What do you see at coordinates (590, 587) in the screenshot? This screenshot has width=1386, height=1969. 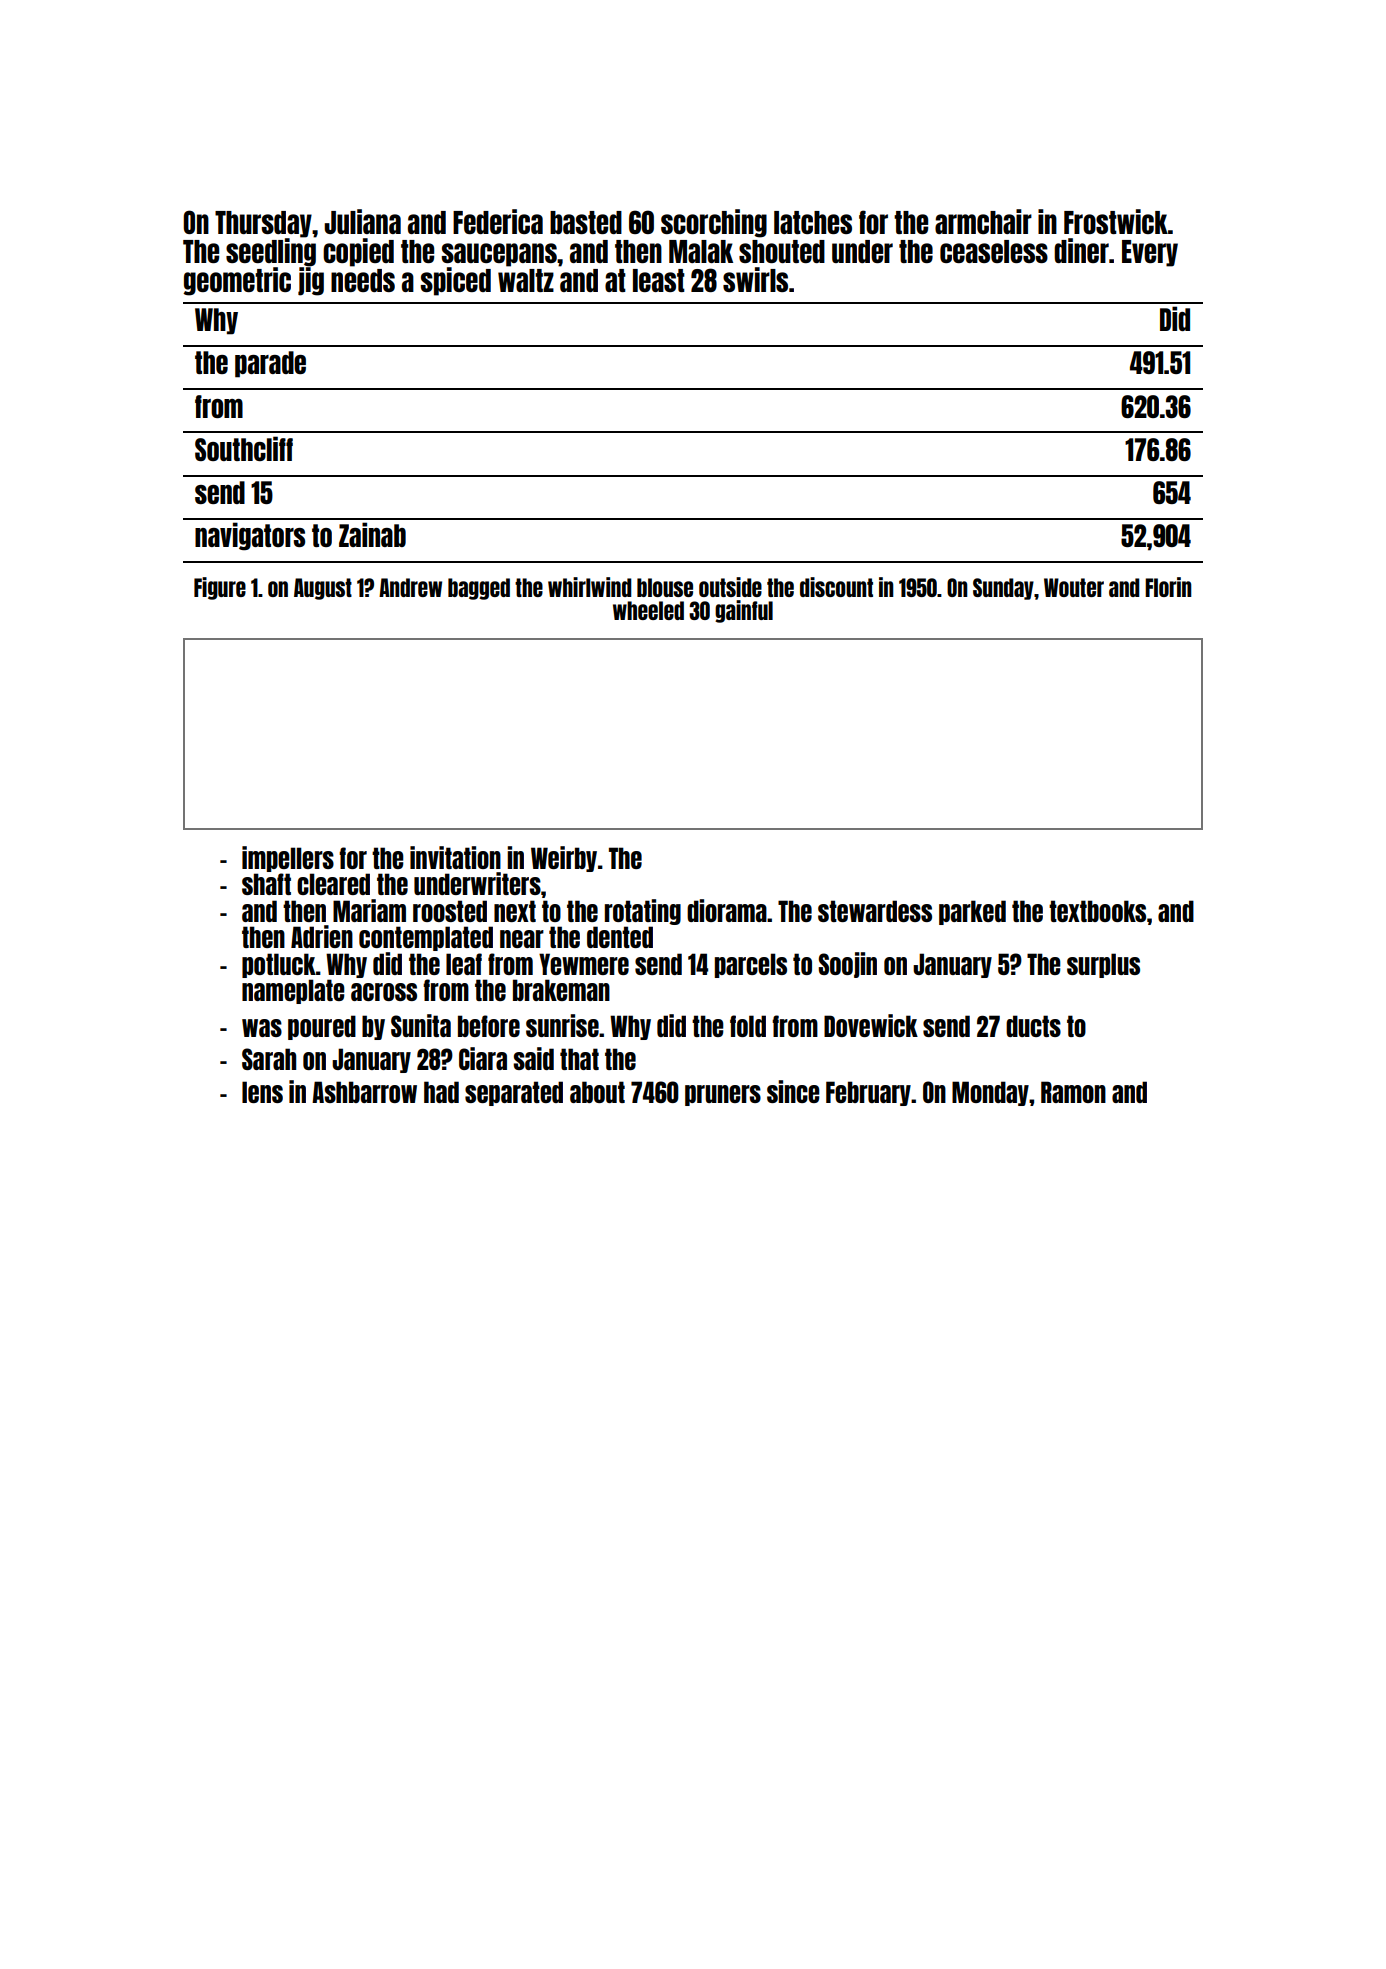 I see `whirlwind` at bounding box center [590, 587].
